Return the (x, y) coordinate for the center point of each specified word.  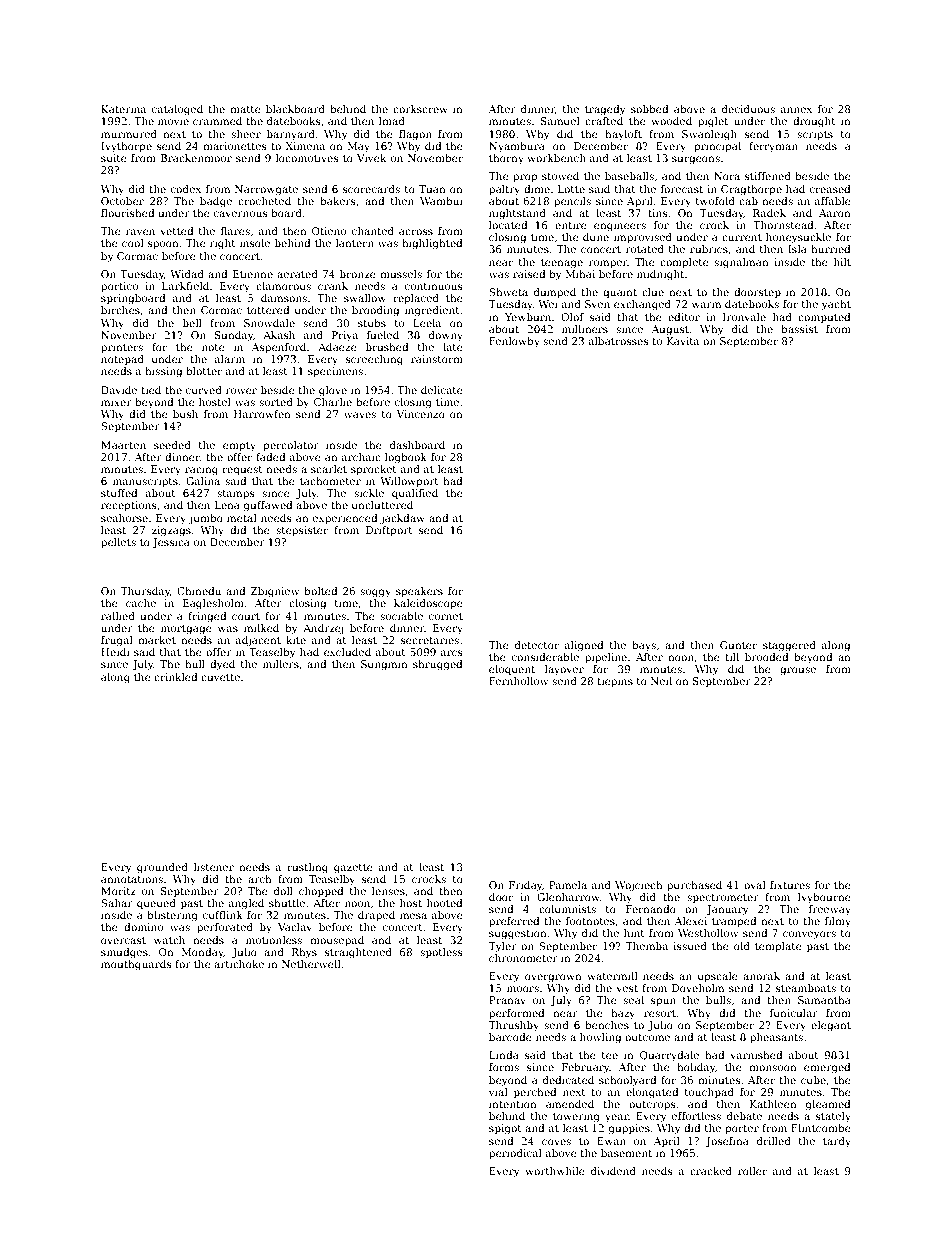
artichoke (239, 964)
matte (245, 109)
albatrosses (618, 341)
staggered (789, 646)
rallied (118, 616)
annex (796, 110)
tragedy (605, 110)
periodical (515, 1154)
